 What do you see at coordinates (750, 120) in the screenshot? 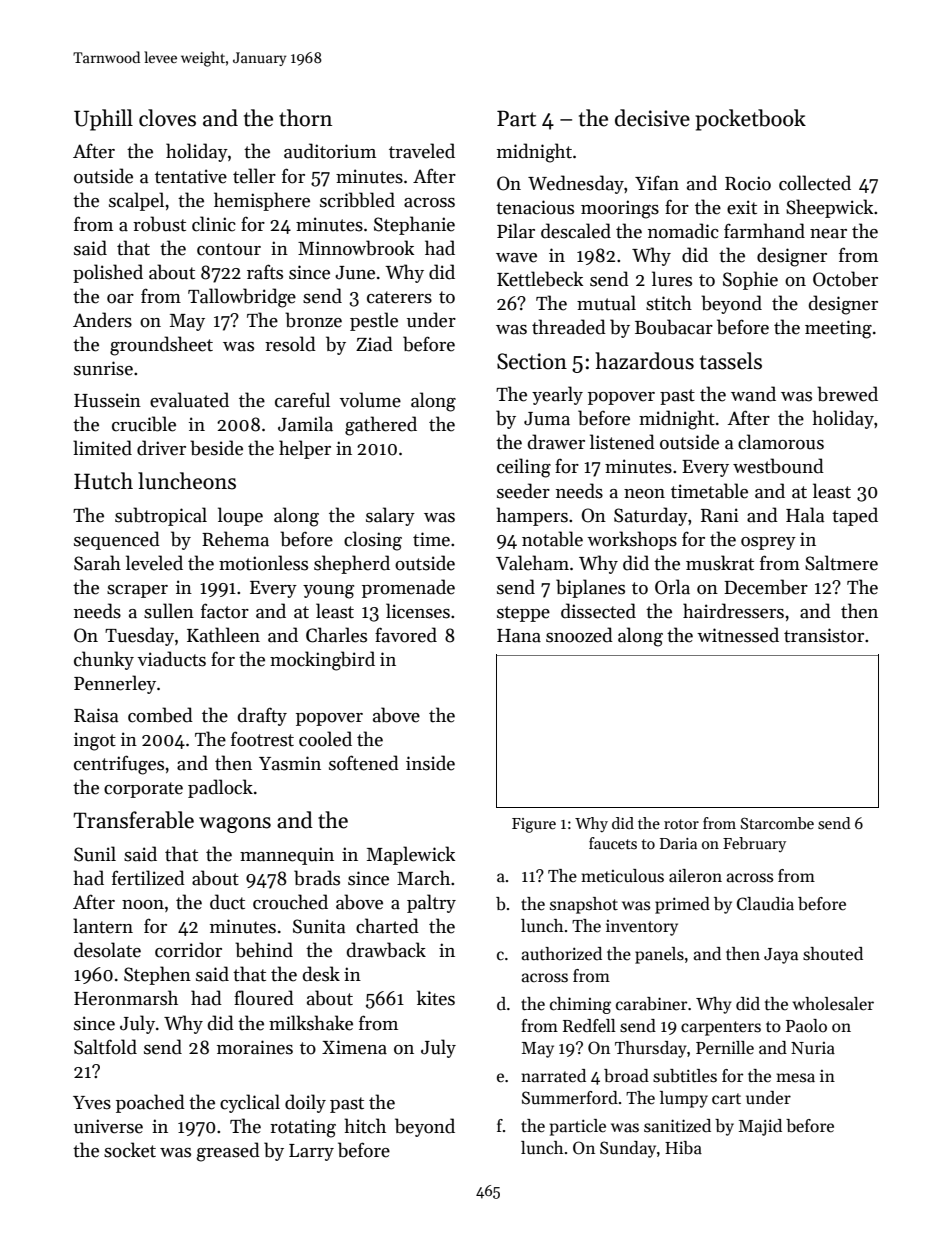
I see `pocketbook` at bounding box center [750, 120].
